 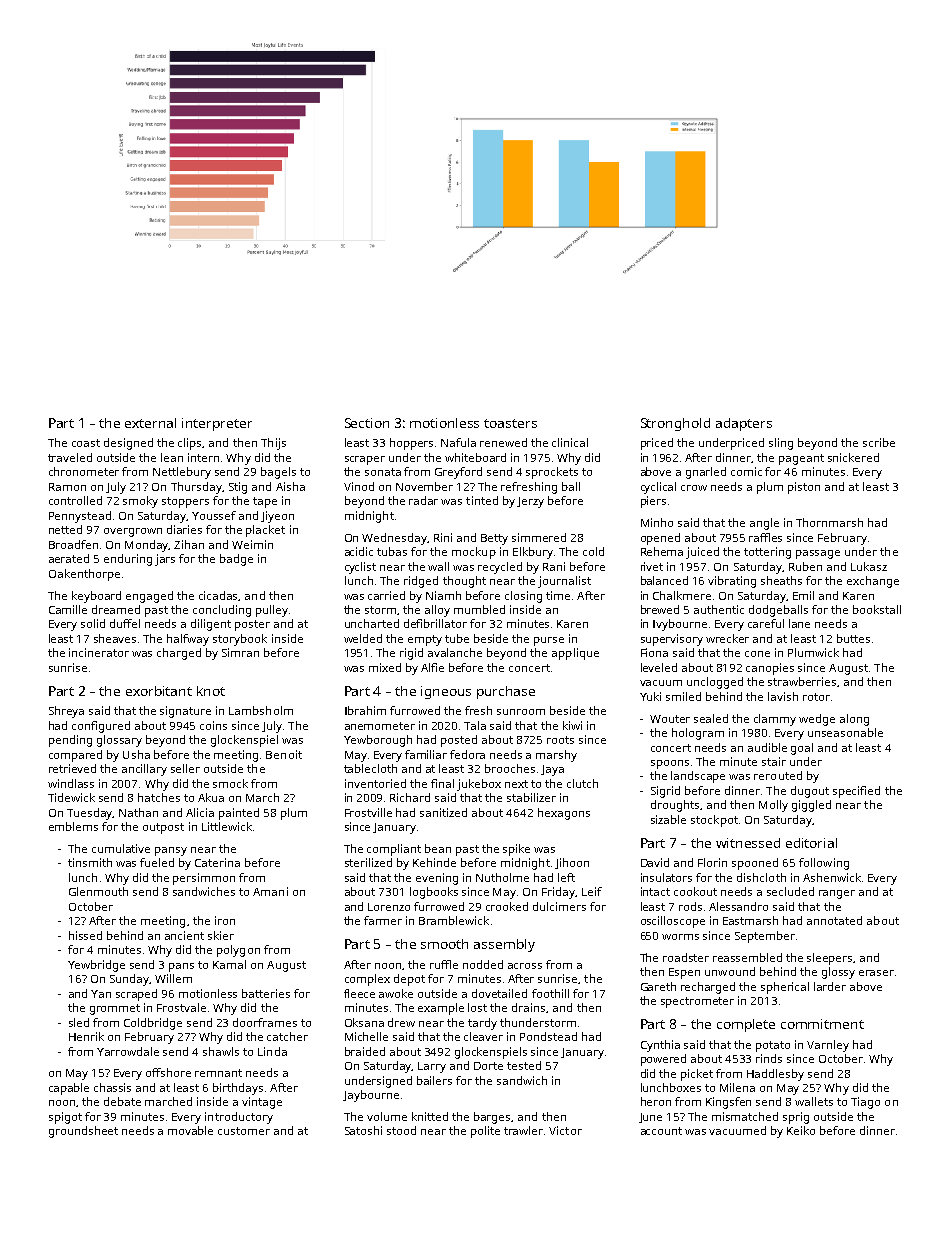 What do you see at coordinates (485, 1132) in the document?
I see `polite` at bounding box center [485, 1132].
